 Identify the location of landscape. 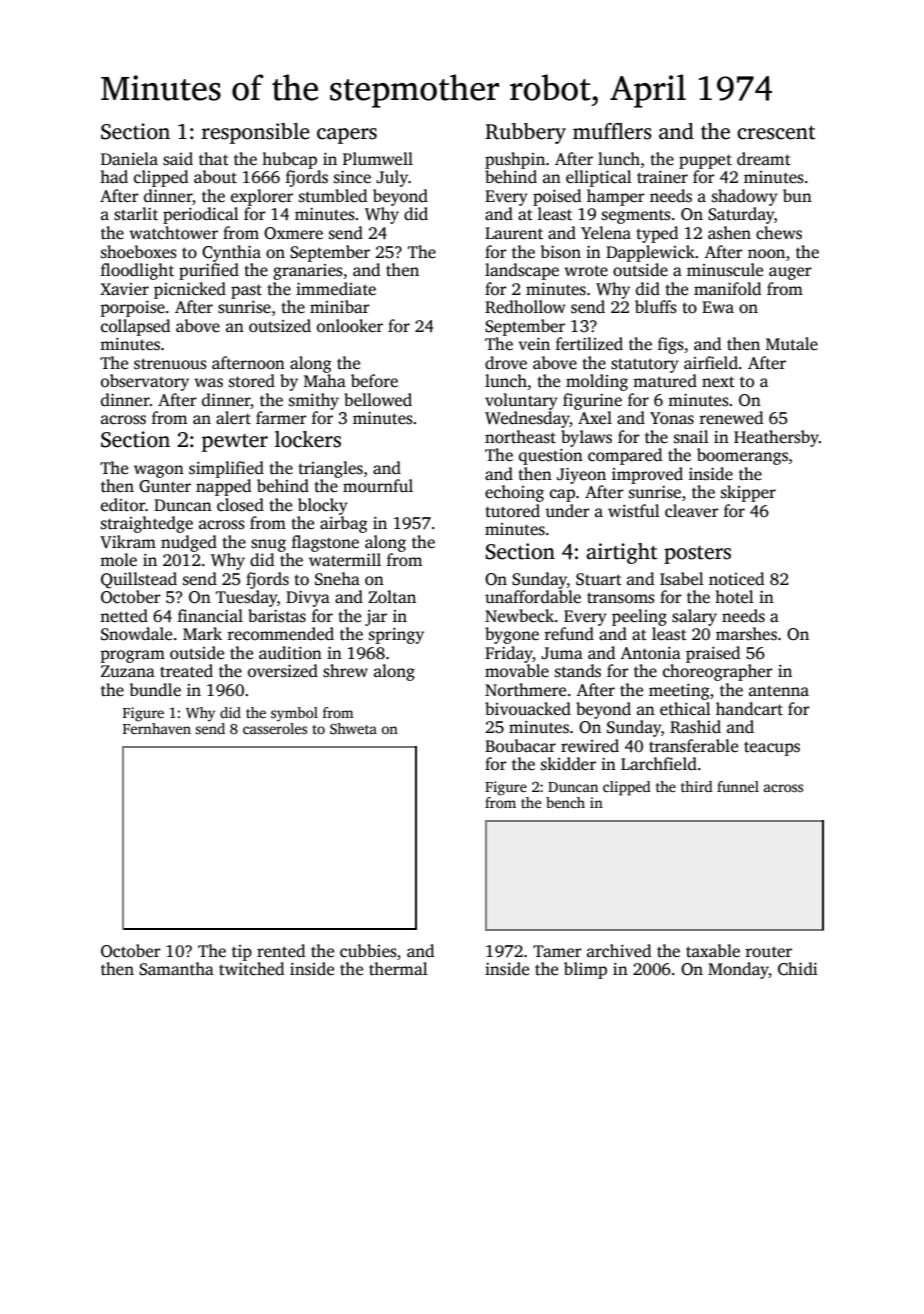
(522, 271).
